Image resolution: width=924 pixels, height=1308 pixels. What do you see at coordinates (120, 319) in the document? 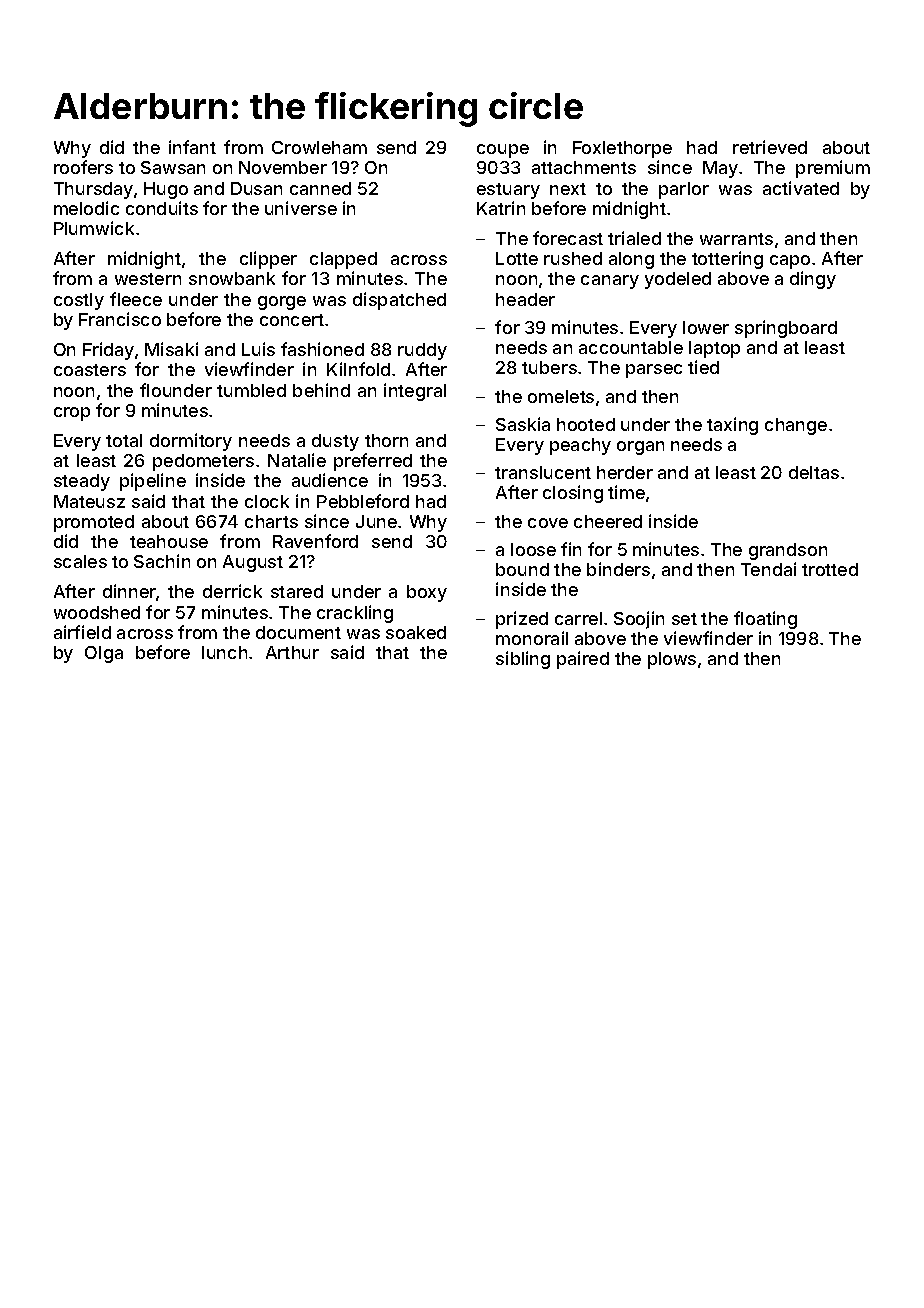
I see `Francisco` at bounding box center [120, 319].
